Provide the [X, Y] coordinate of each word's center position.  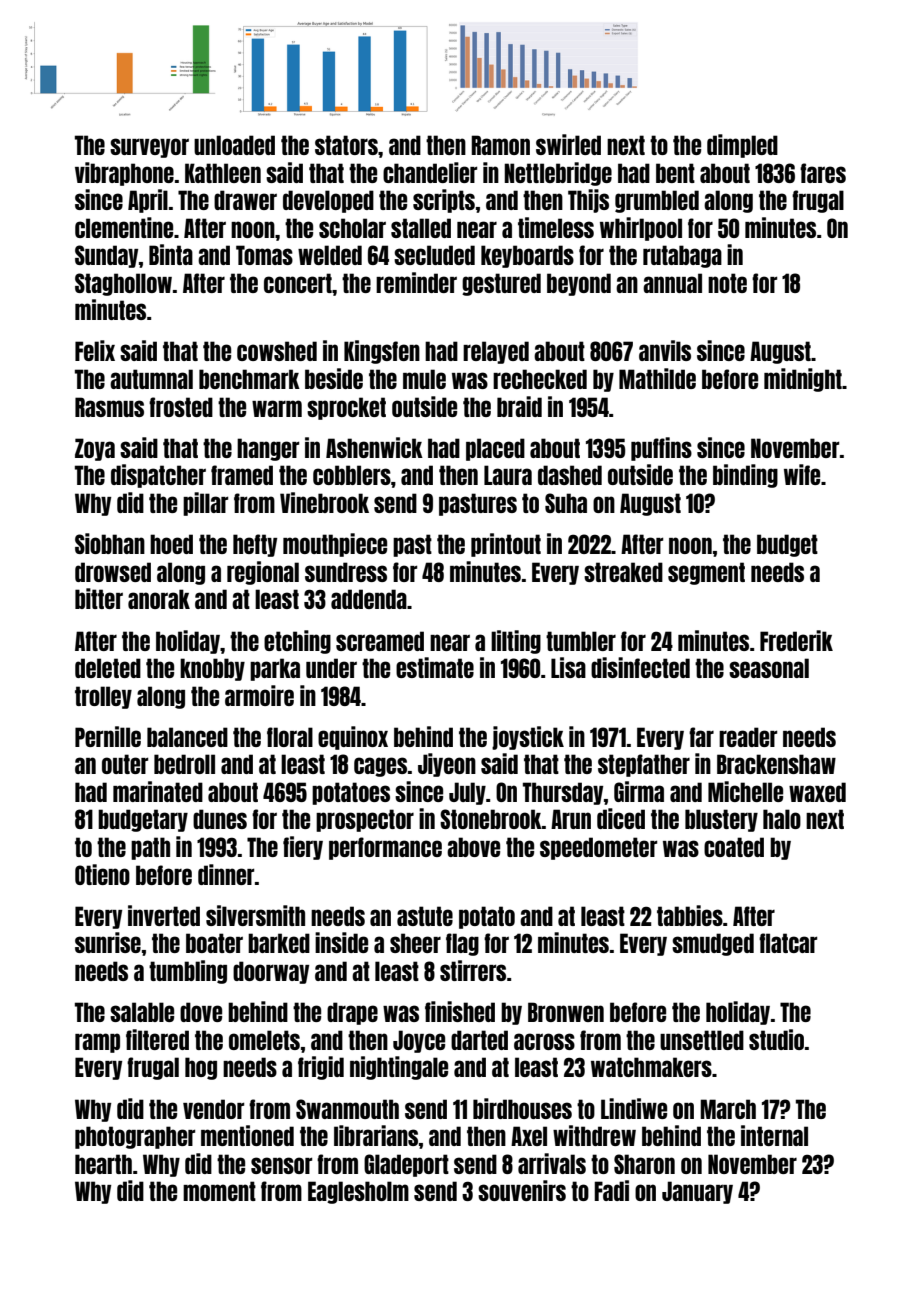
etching [297, 642]
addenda [369, 599]
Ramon [500, 145]
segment [706, 573]
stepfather [644, 765]
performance [385, 848]
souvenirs [522, 1190]
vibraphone [124, 174]
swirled [568, 144]
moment [219, 1191]
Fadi [611, 1190]
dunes [220, 819]
